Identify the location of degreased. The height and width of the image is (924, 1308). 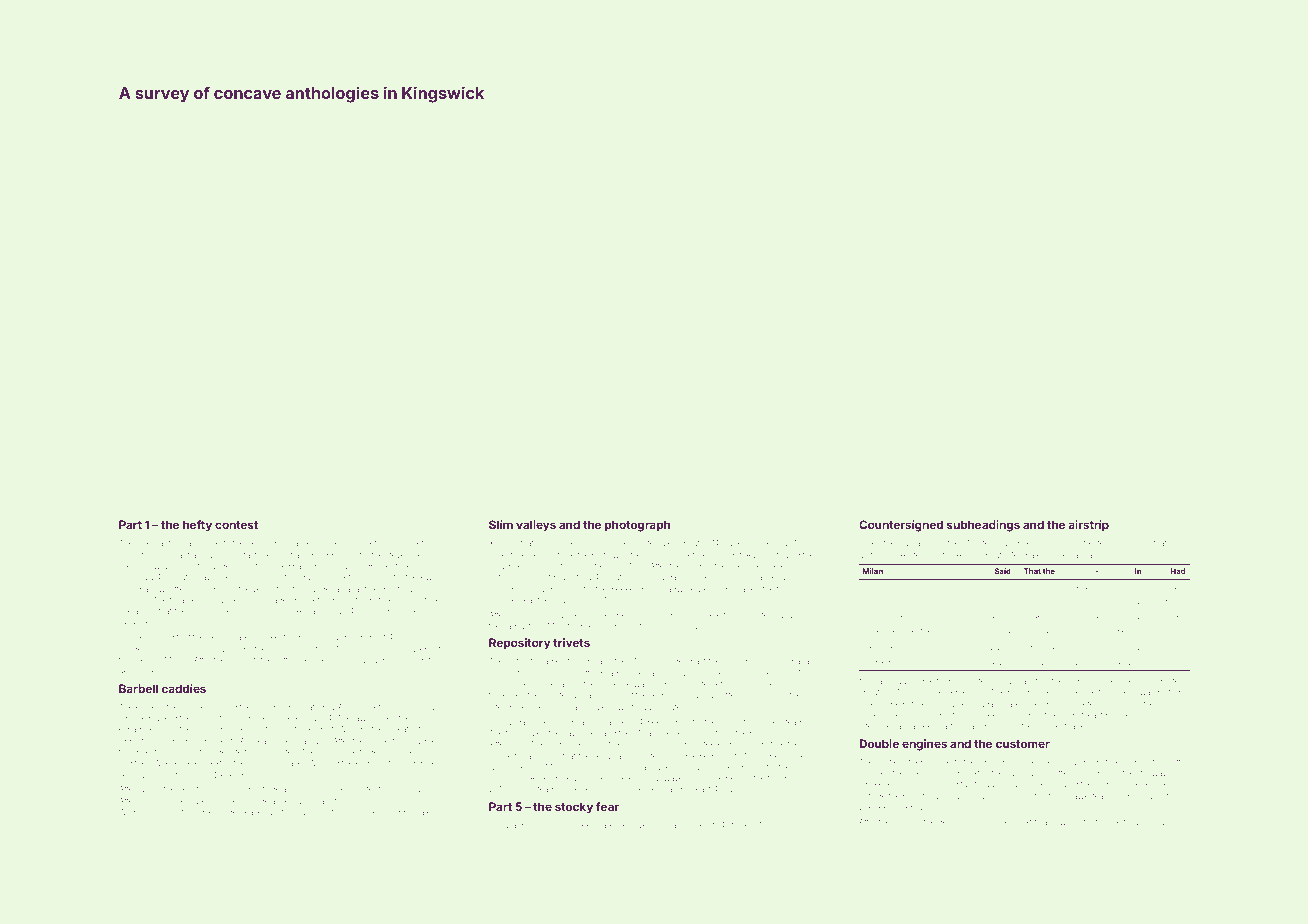
(247, 813).
